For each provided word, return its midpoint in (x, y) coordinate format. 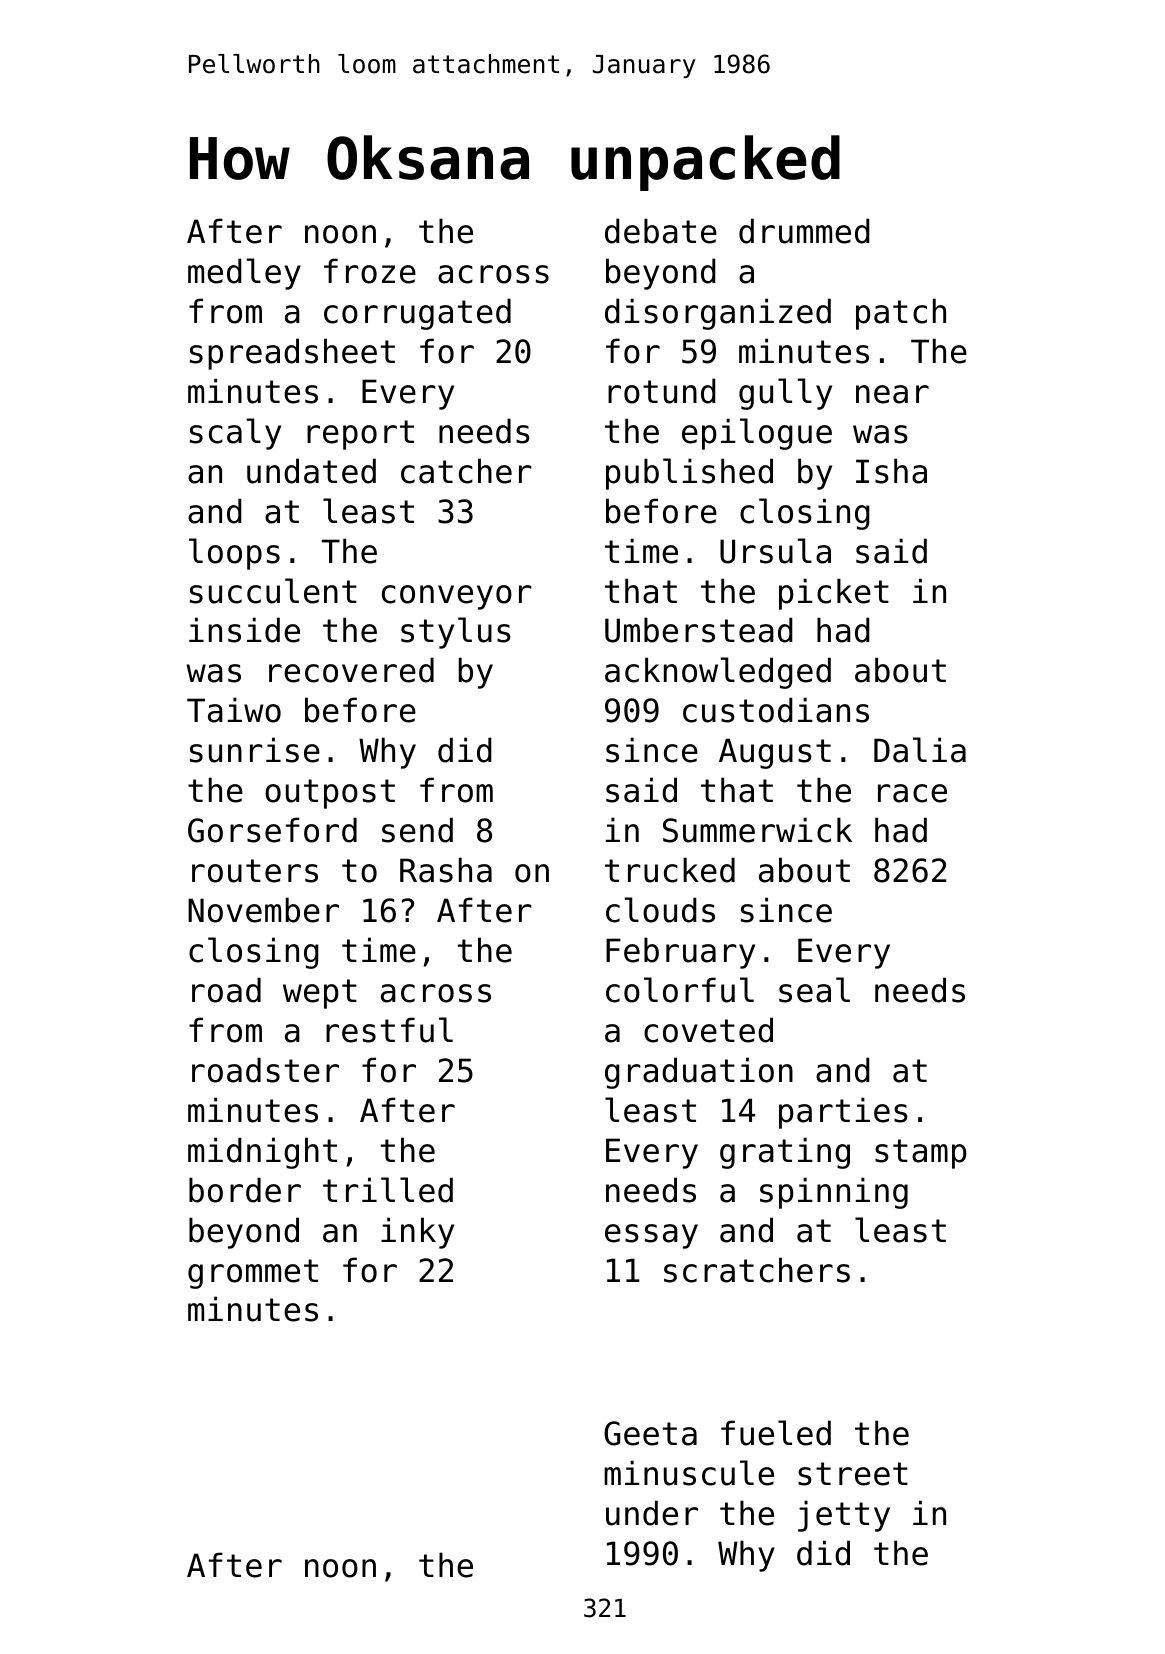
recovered (351, 670)
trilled (388, 1190)
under (652, 1513)
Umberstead (699, 630)
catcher (466, 471)
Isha (891, 471)
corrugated (417, 314)
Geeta (650, 1433)
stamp (921, 1154)
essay (651, 1236)
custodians (776, 710)
